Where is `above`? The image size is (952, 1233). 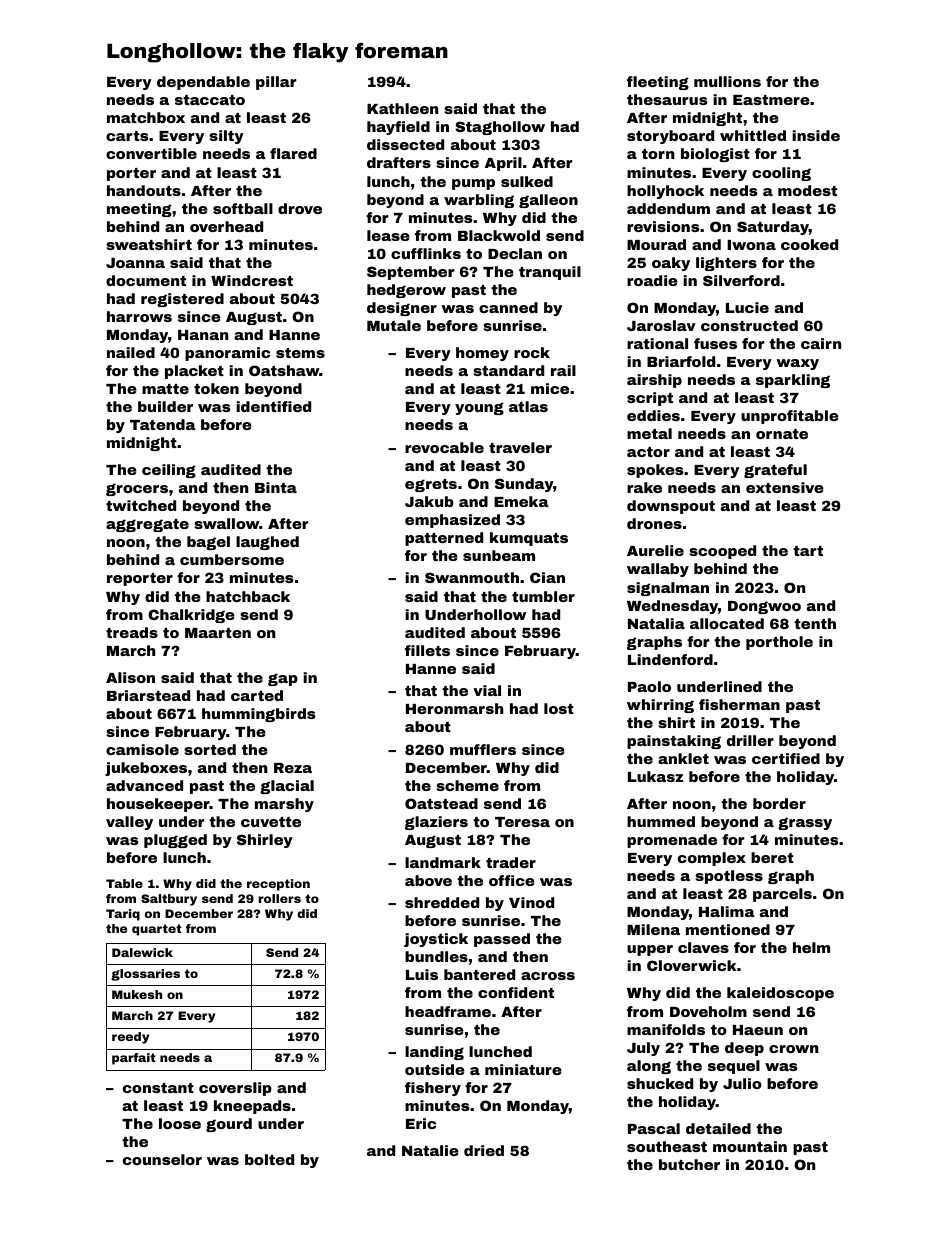
above is located at coordinates (428, 880).
